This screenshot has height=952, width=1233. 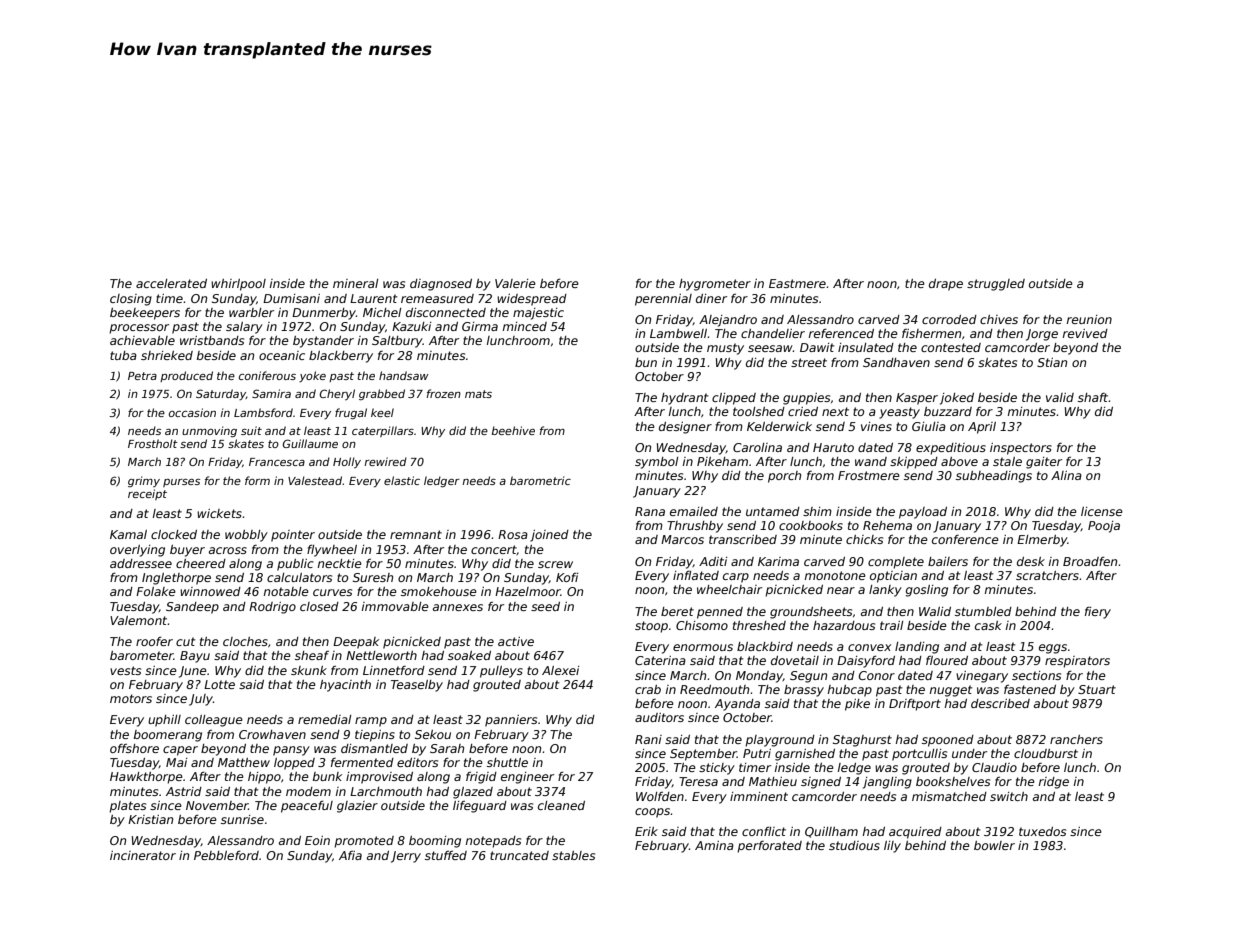 What do you see at coordinates (1097, 689) in the screenshot?
I see `Stuart` at bounding box center [1097, 689].
